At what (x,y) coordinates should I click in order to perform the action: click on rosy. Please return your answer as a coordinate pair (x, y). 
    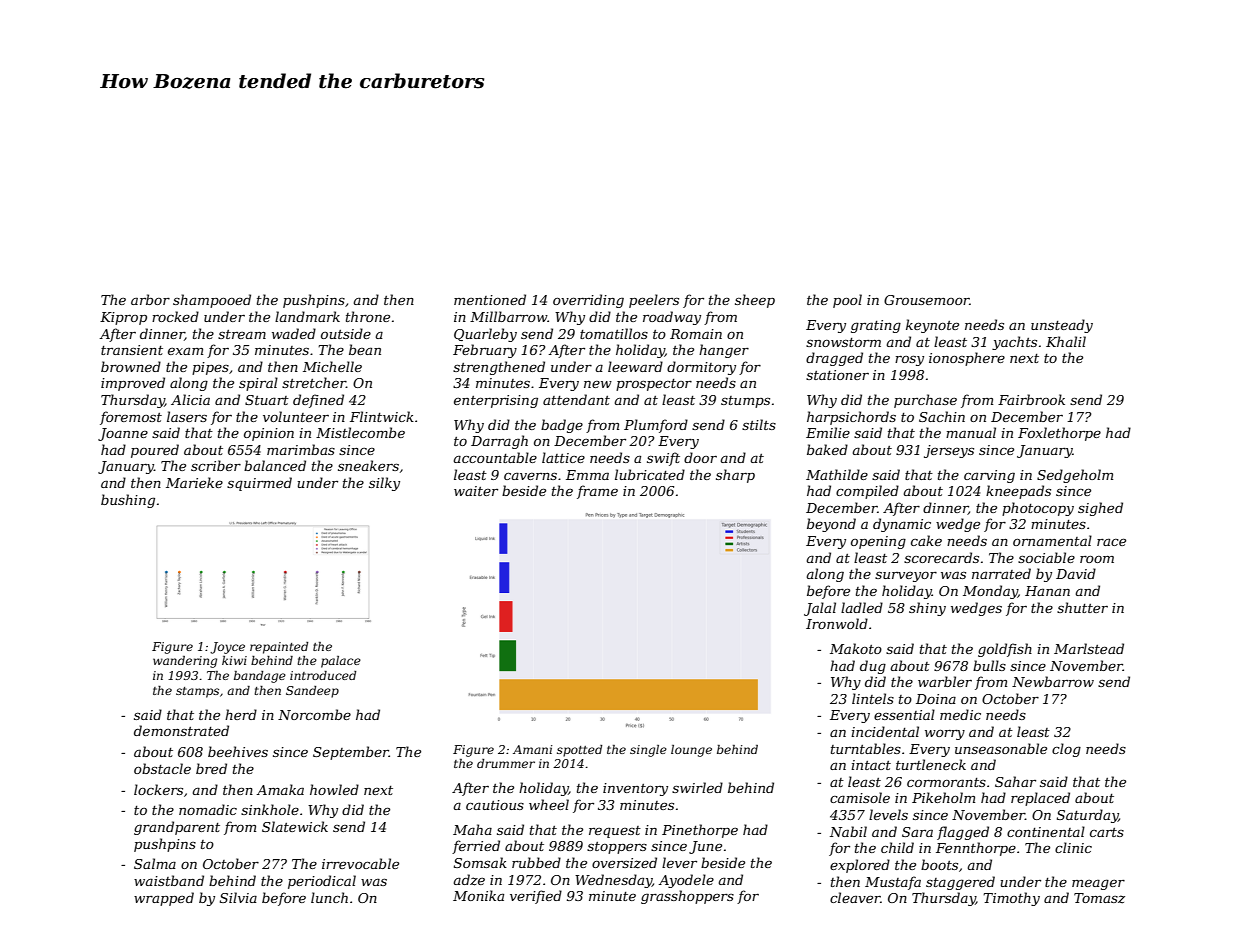
    Looking at the image, I should click on (909, 361).
